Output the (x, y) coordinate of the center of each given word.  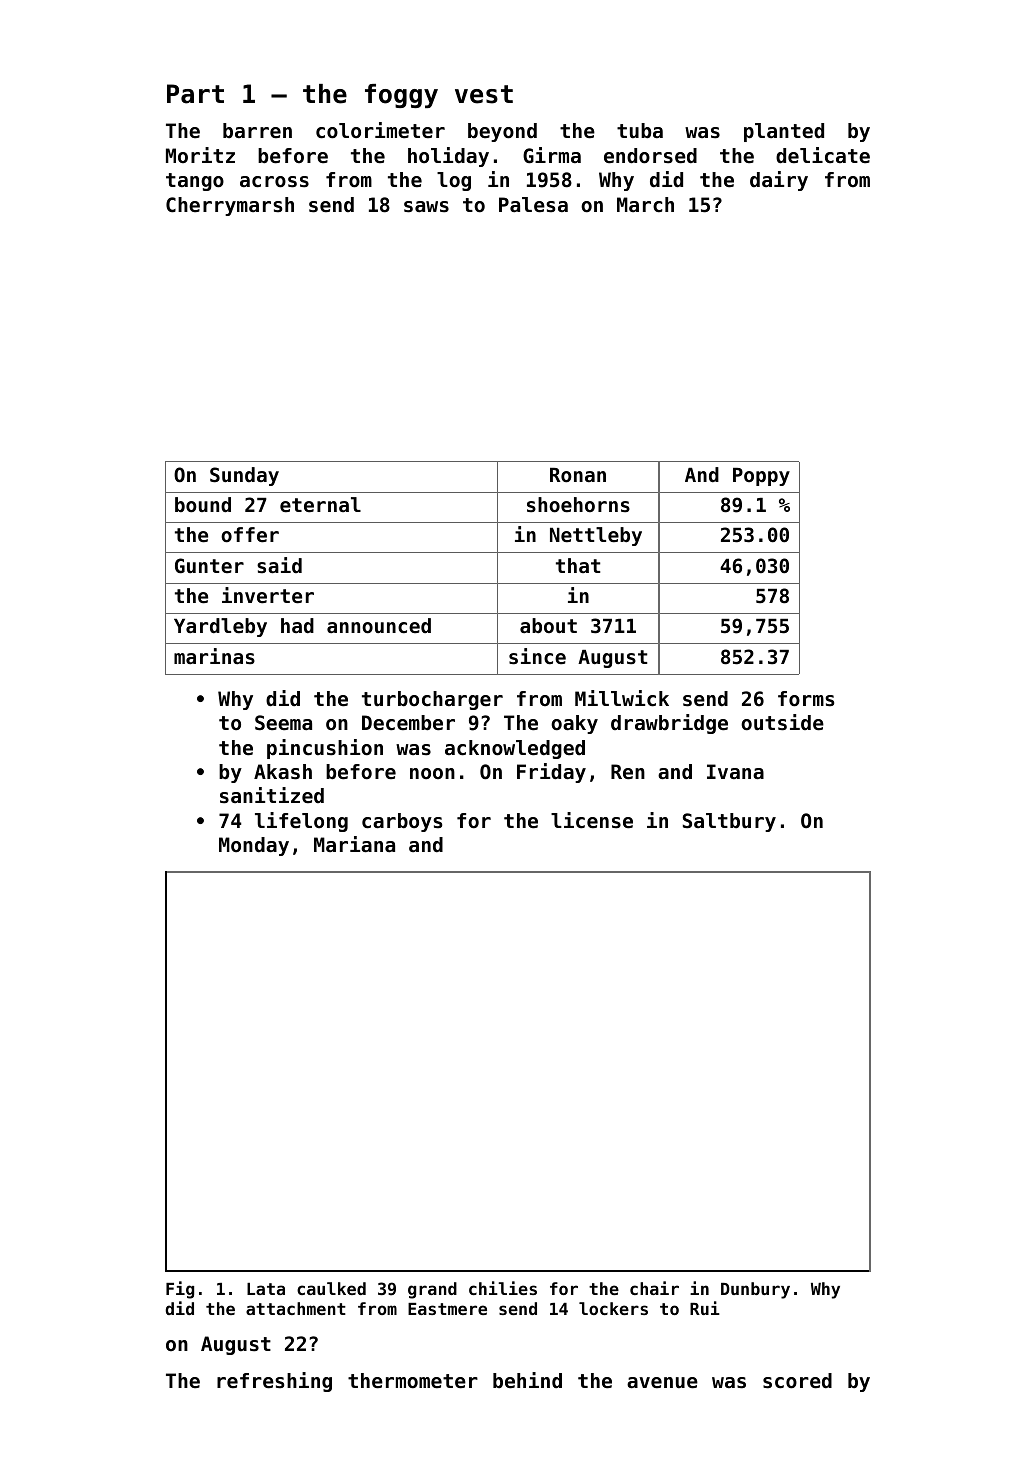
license (592, 820)
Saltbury (729, 822)
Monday (254, 846)
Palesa (533, 205)
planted (784, 132)
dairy (779, 181)
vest (484, 94)
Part (195, 94)
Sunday (244, 476)
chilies (503, 1288)
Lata (266, 1289)
